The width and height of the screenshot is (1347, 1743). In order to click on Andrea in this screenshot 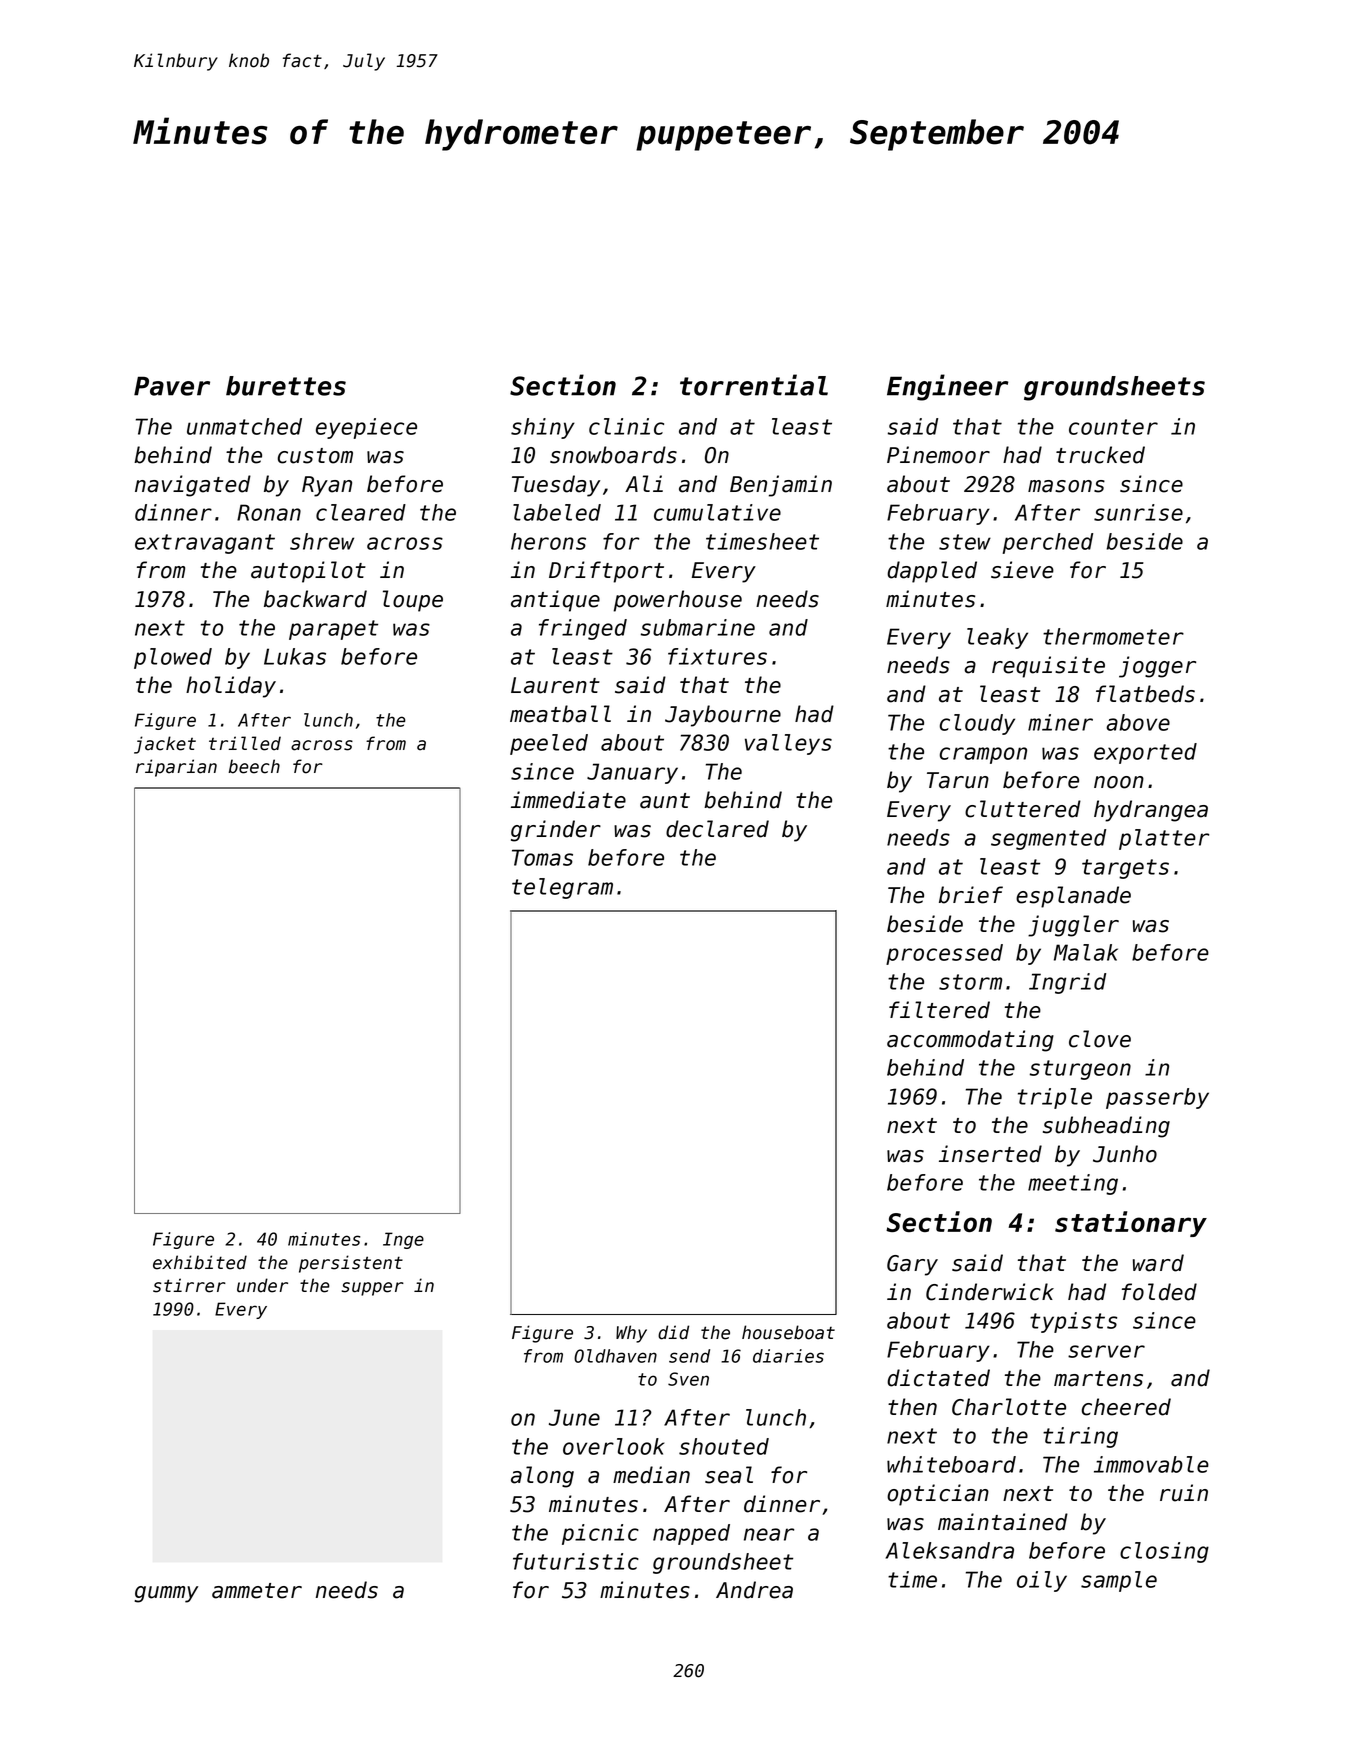, I will do `click(754, 1590)`.
